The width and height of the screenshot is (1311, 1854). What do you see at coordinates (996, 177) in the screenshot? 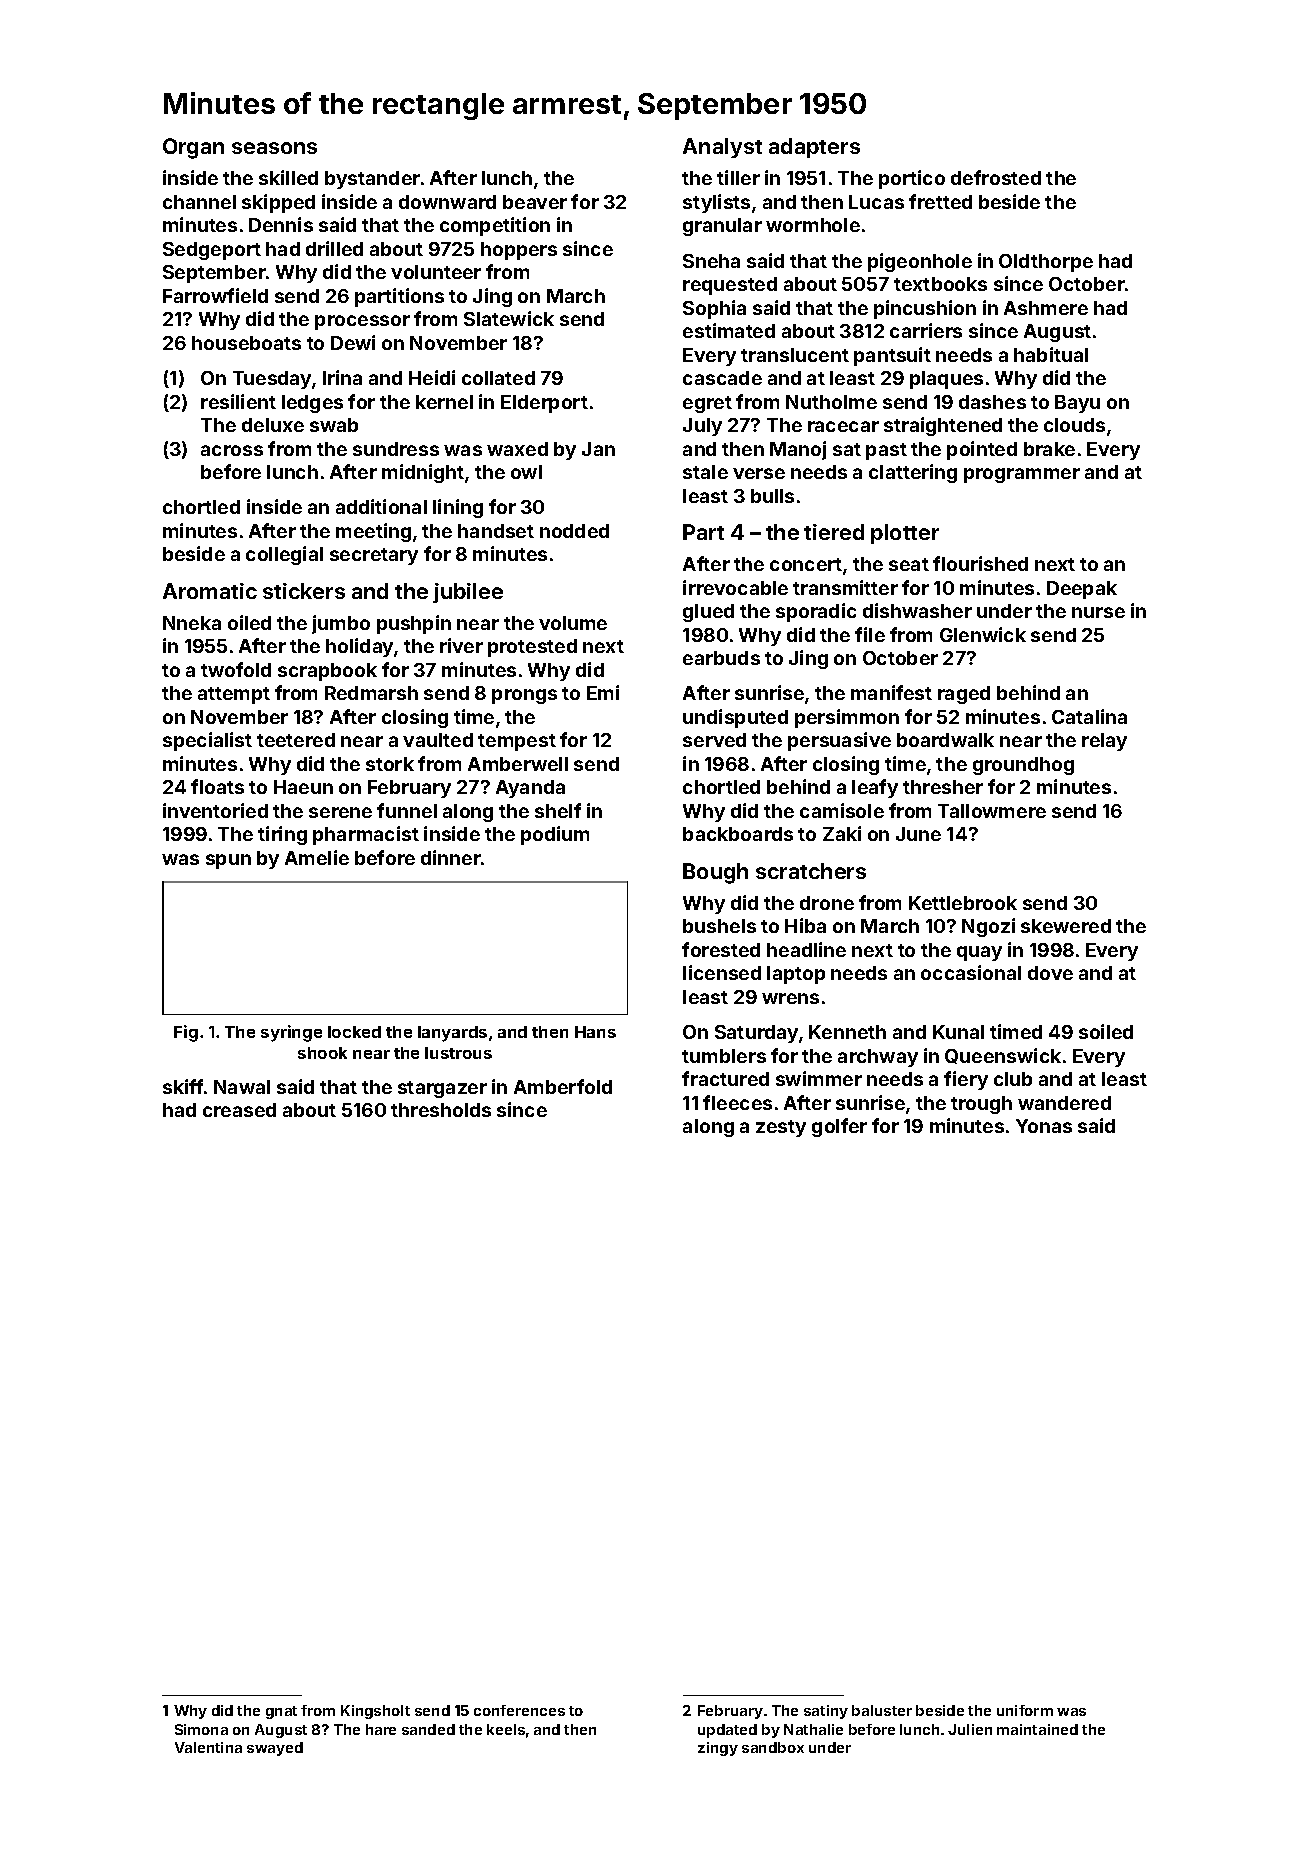
I see `defrosted` at bounding box center [996, 177].
